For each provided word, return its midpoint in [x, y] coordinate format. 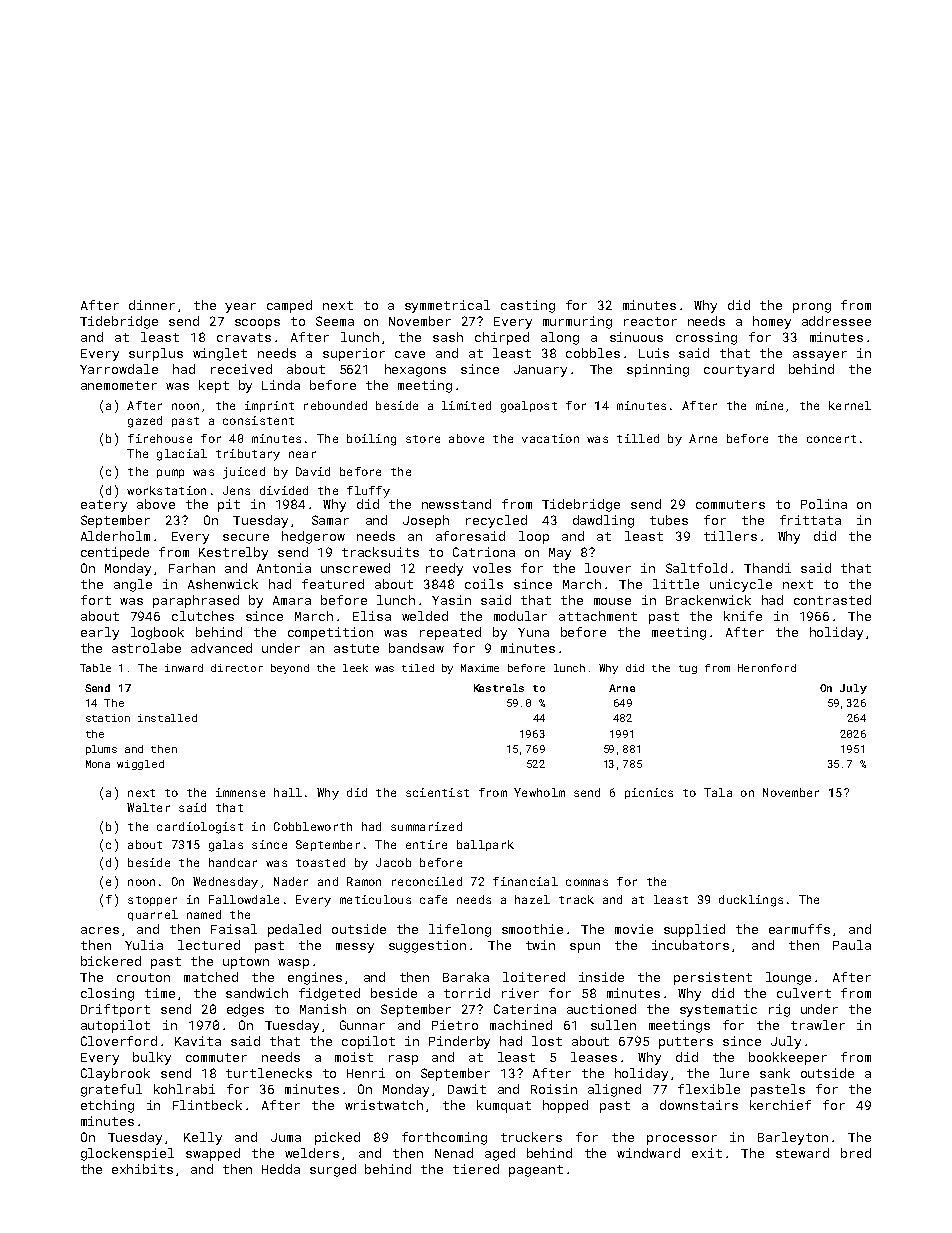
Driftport [115, 1010]
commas [587, 882]
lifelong [460, 930]
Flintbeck [207, 1105]
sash [448, 337]
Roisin [554, 1089]
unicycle [741, 585]
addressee [836, 321]
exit [707, 1153]
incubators [690, 945]
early [100, 633]
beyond [290, 669]
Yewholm [539, 792]
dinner [152, 305]
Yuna [533, 632]
